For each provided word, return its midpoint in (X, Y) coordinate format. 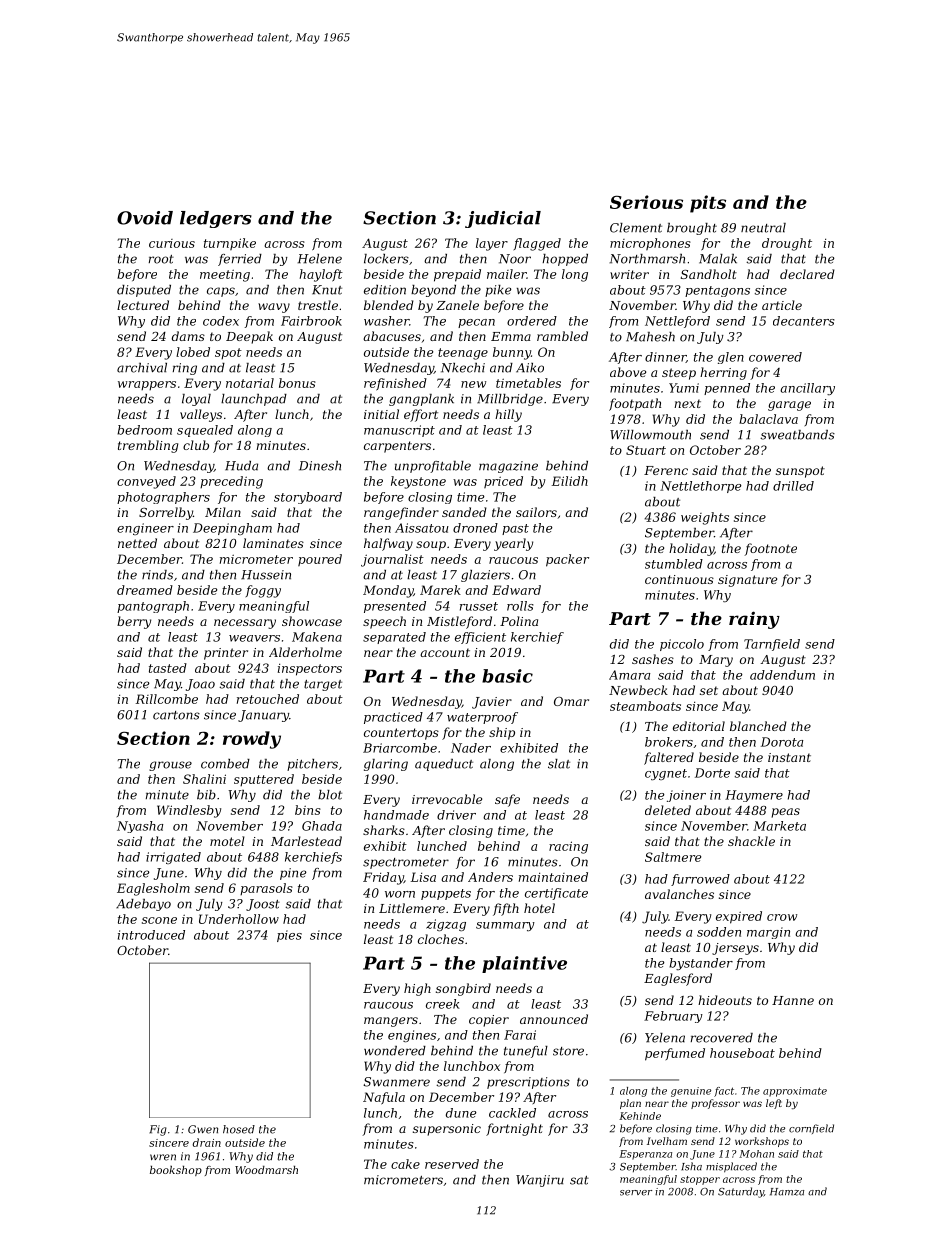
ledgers (216, 219)
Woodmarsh (266, 1170)
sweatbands (797, 435)
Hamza (787, 1192)
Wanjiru (540, 1181)
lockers (386, 259)
